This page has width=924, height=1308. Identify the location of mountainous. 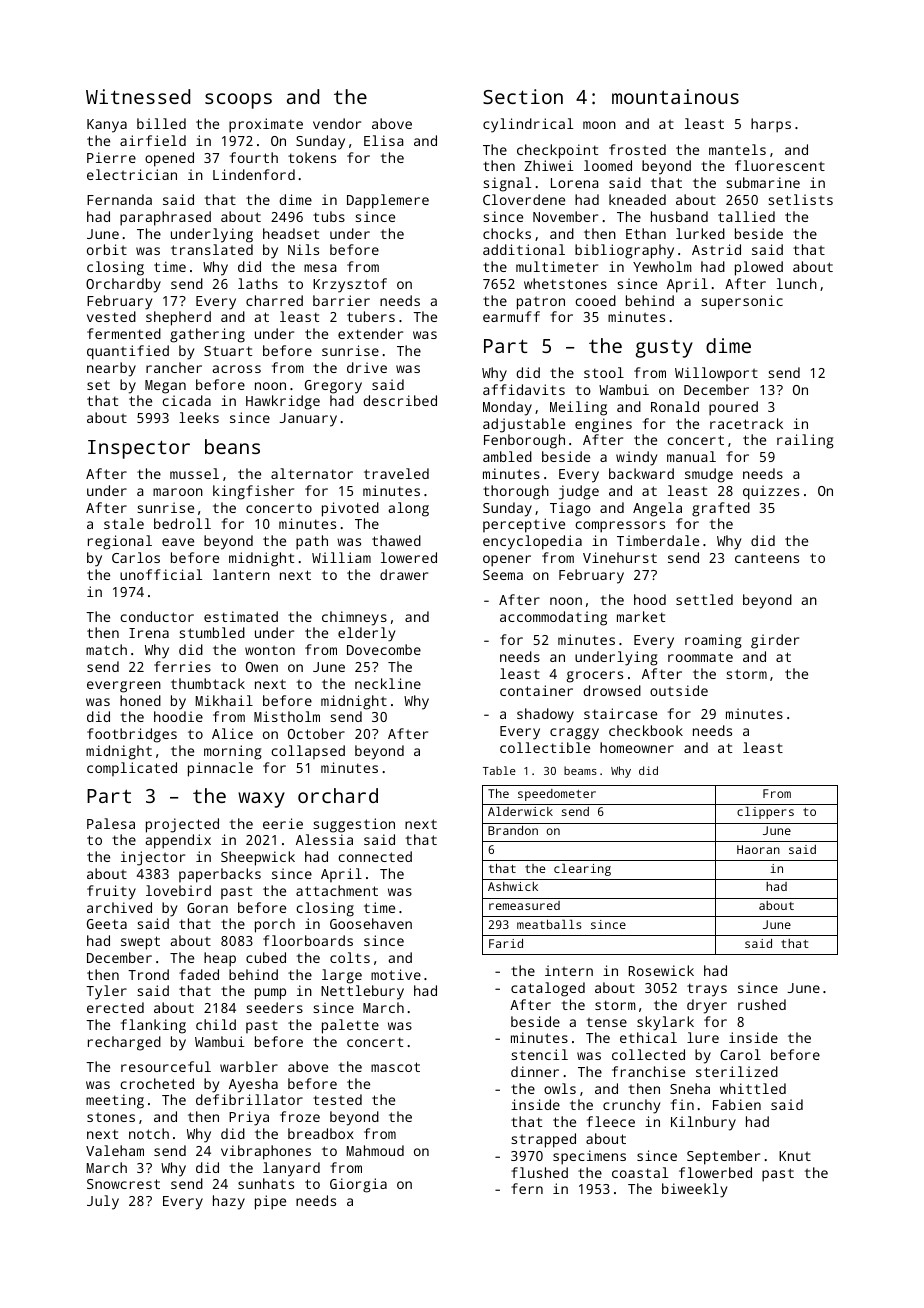
(675, 96).
